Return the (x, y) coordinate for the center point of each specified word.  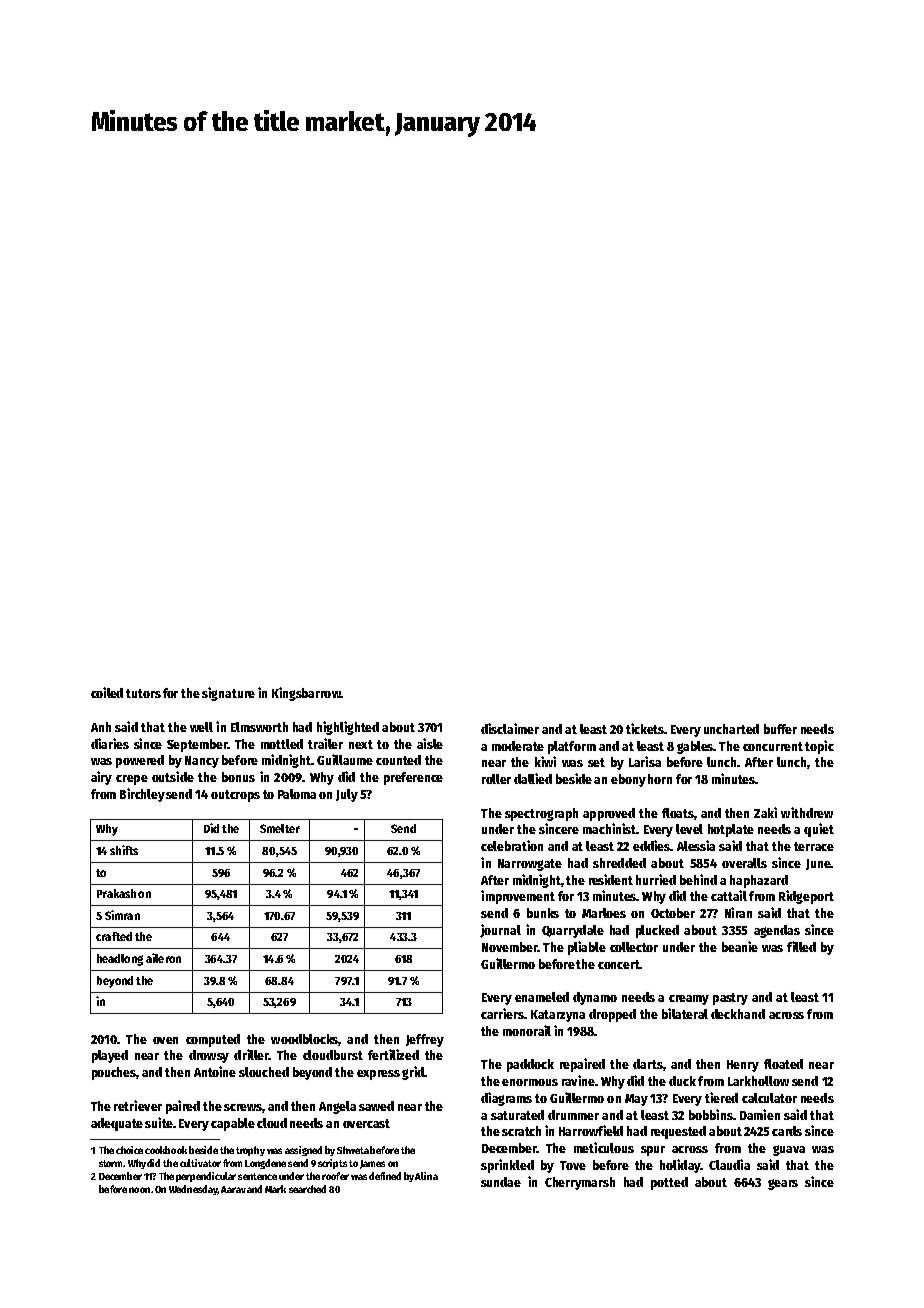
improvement (518, 897)
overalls (744, 863)
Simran (122, 915)
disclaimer (510, 728)
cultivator (200, 1163)
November (509, 947)
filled (801, 946)
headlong (120, 960)
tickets (645, 728)
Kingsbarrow (306, 694)
